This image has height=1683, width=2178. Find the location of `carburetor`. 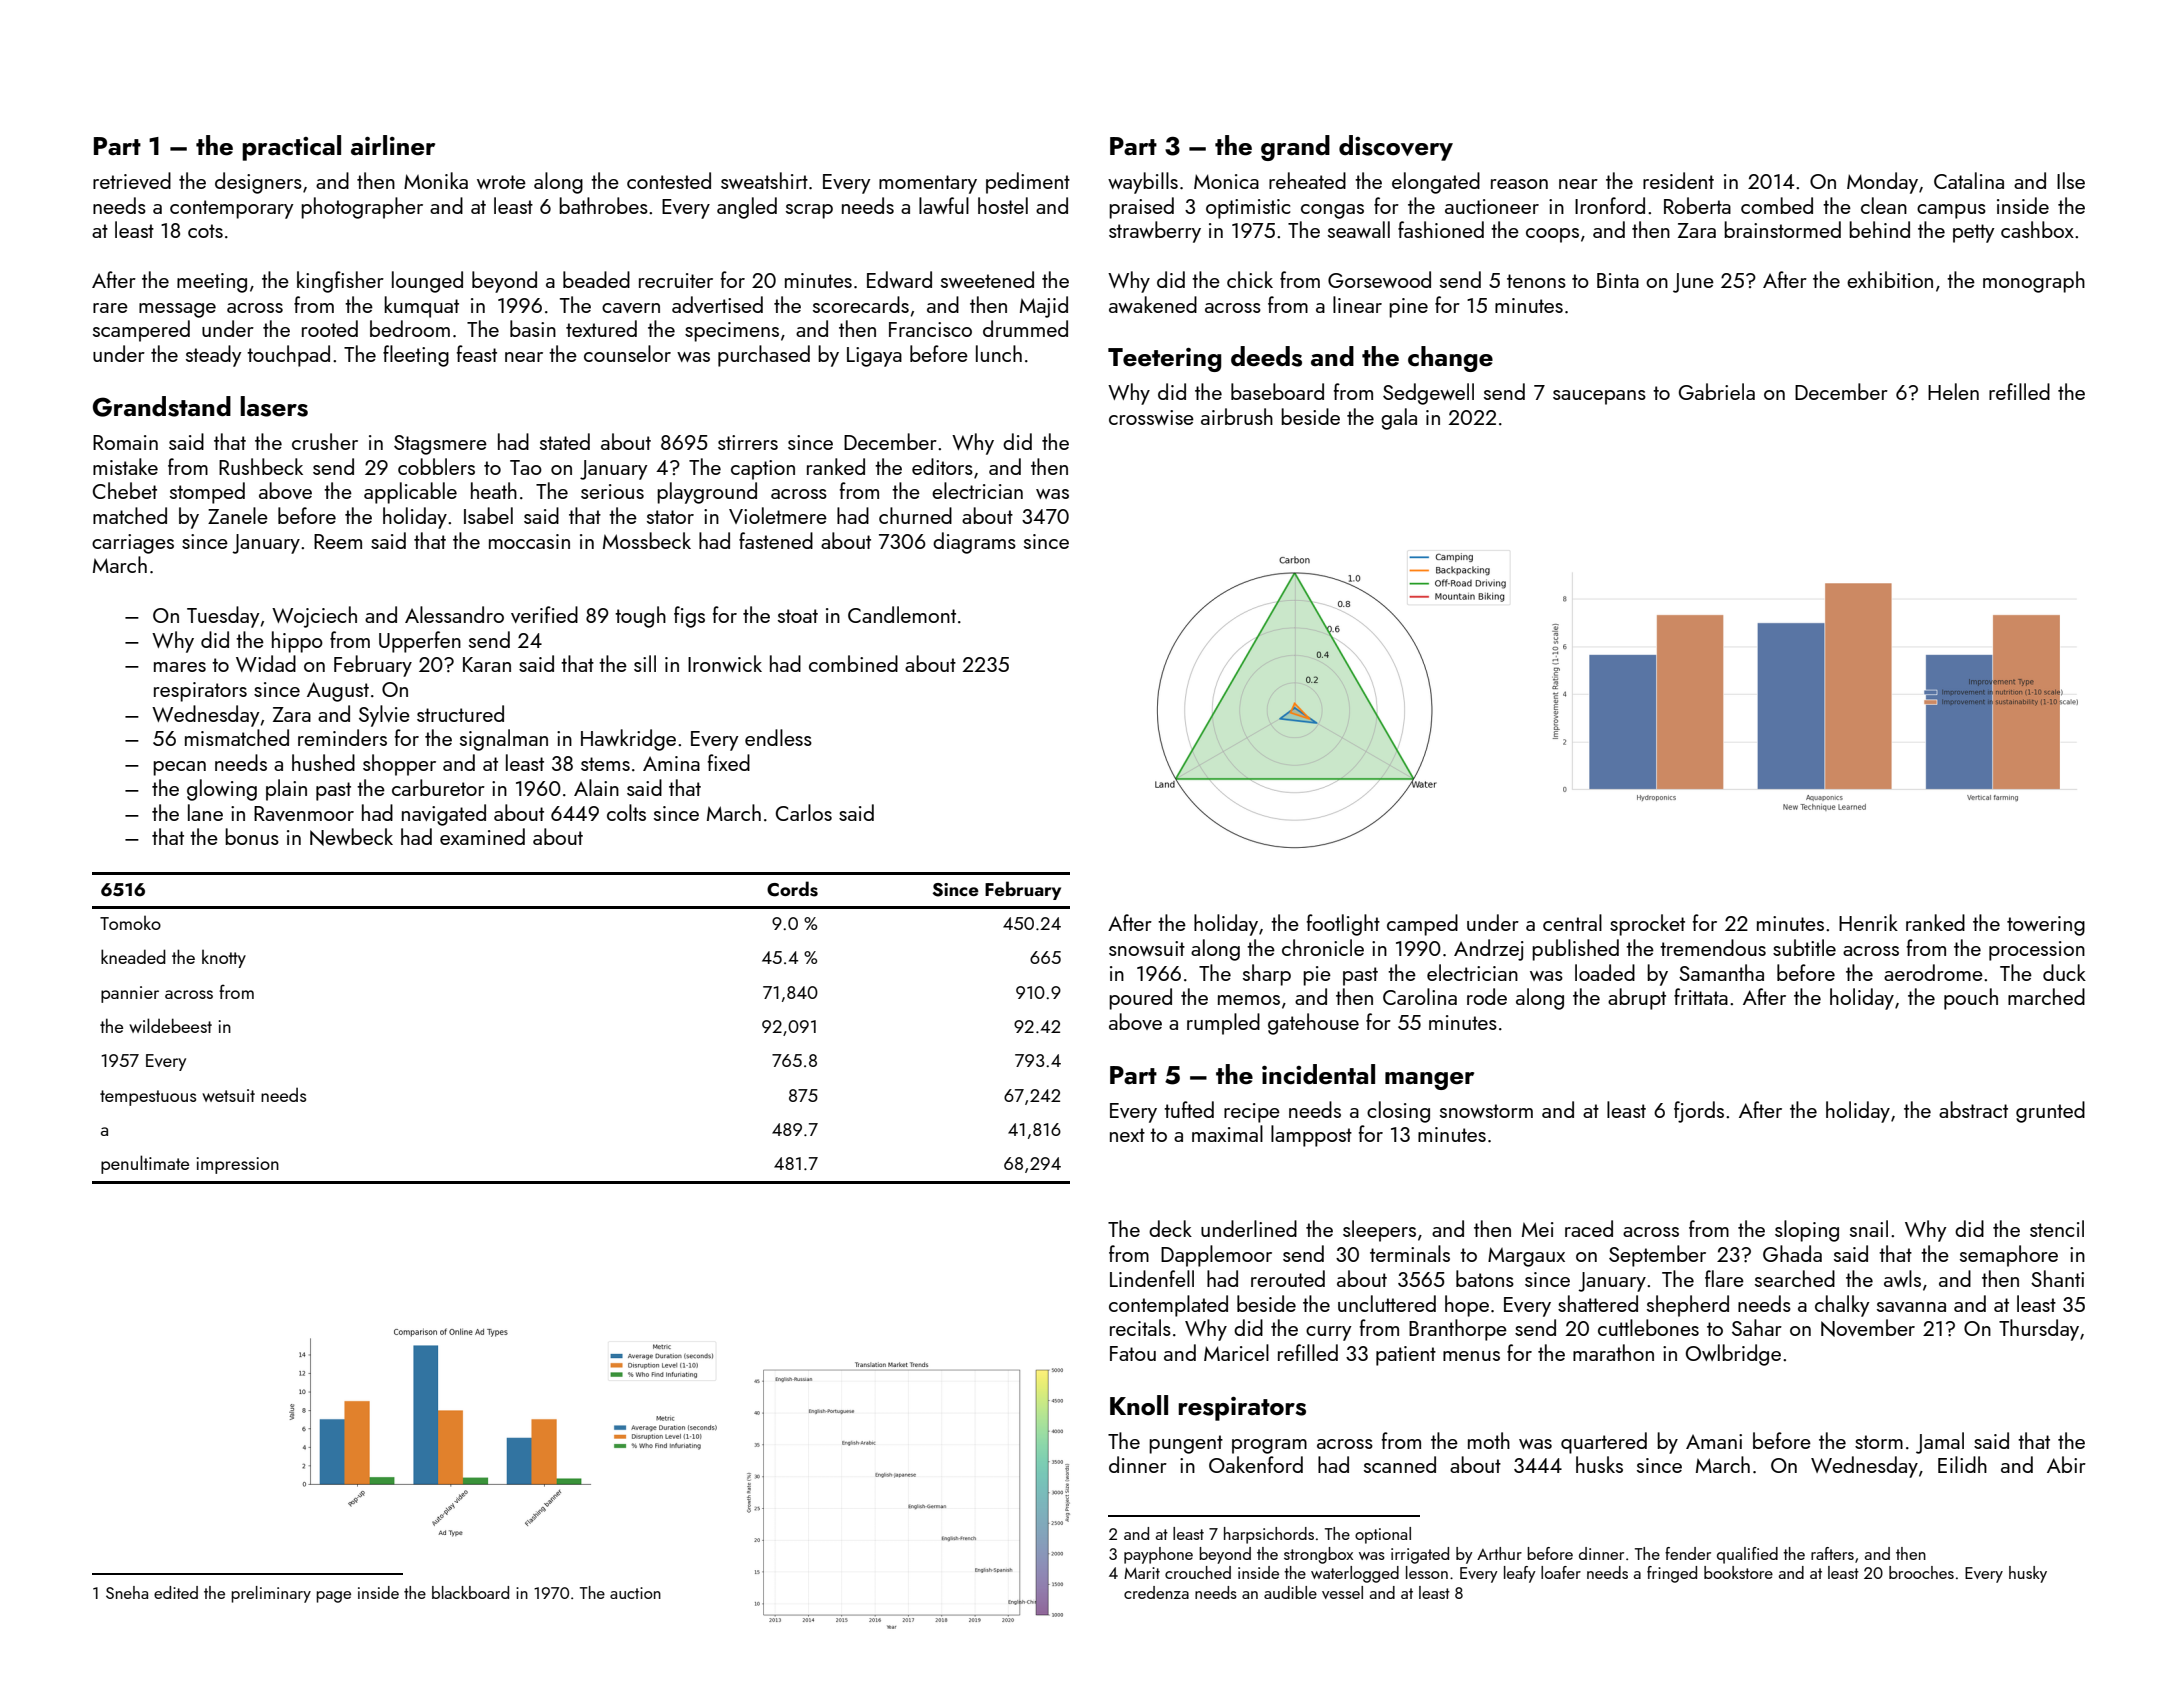

carburetor is located at coordinates (438, 787).
